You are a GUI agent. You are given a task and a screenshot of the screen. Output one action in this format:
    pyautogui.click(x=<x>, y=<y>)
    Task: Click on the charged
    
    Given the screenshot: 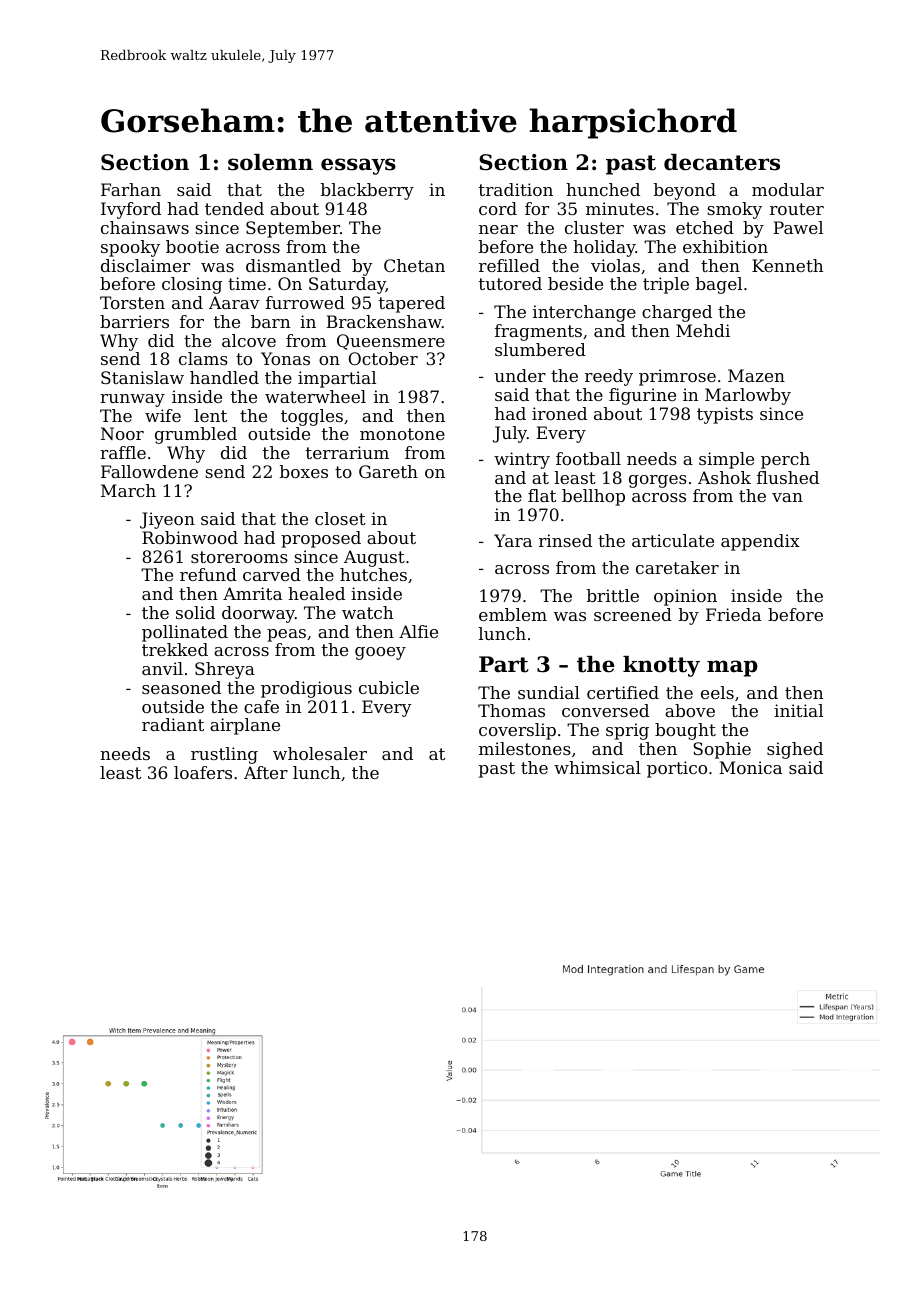 What is the action you would take?
    pyautogui.click(x=677, y=313)
